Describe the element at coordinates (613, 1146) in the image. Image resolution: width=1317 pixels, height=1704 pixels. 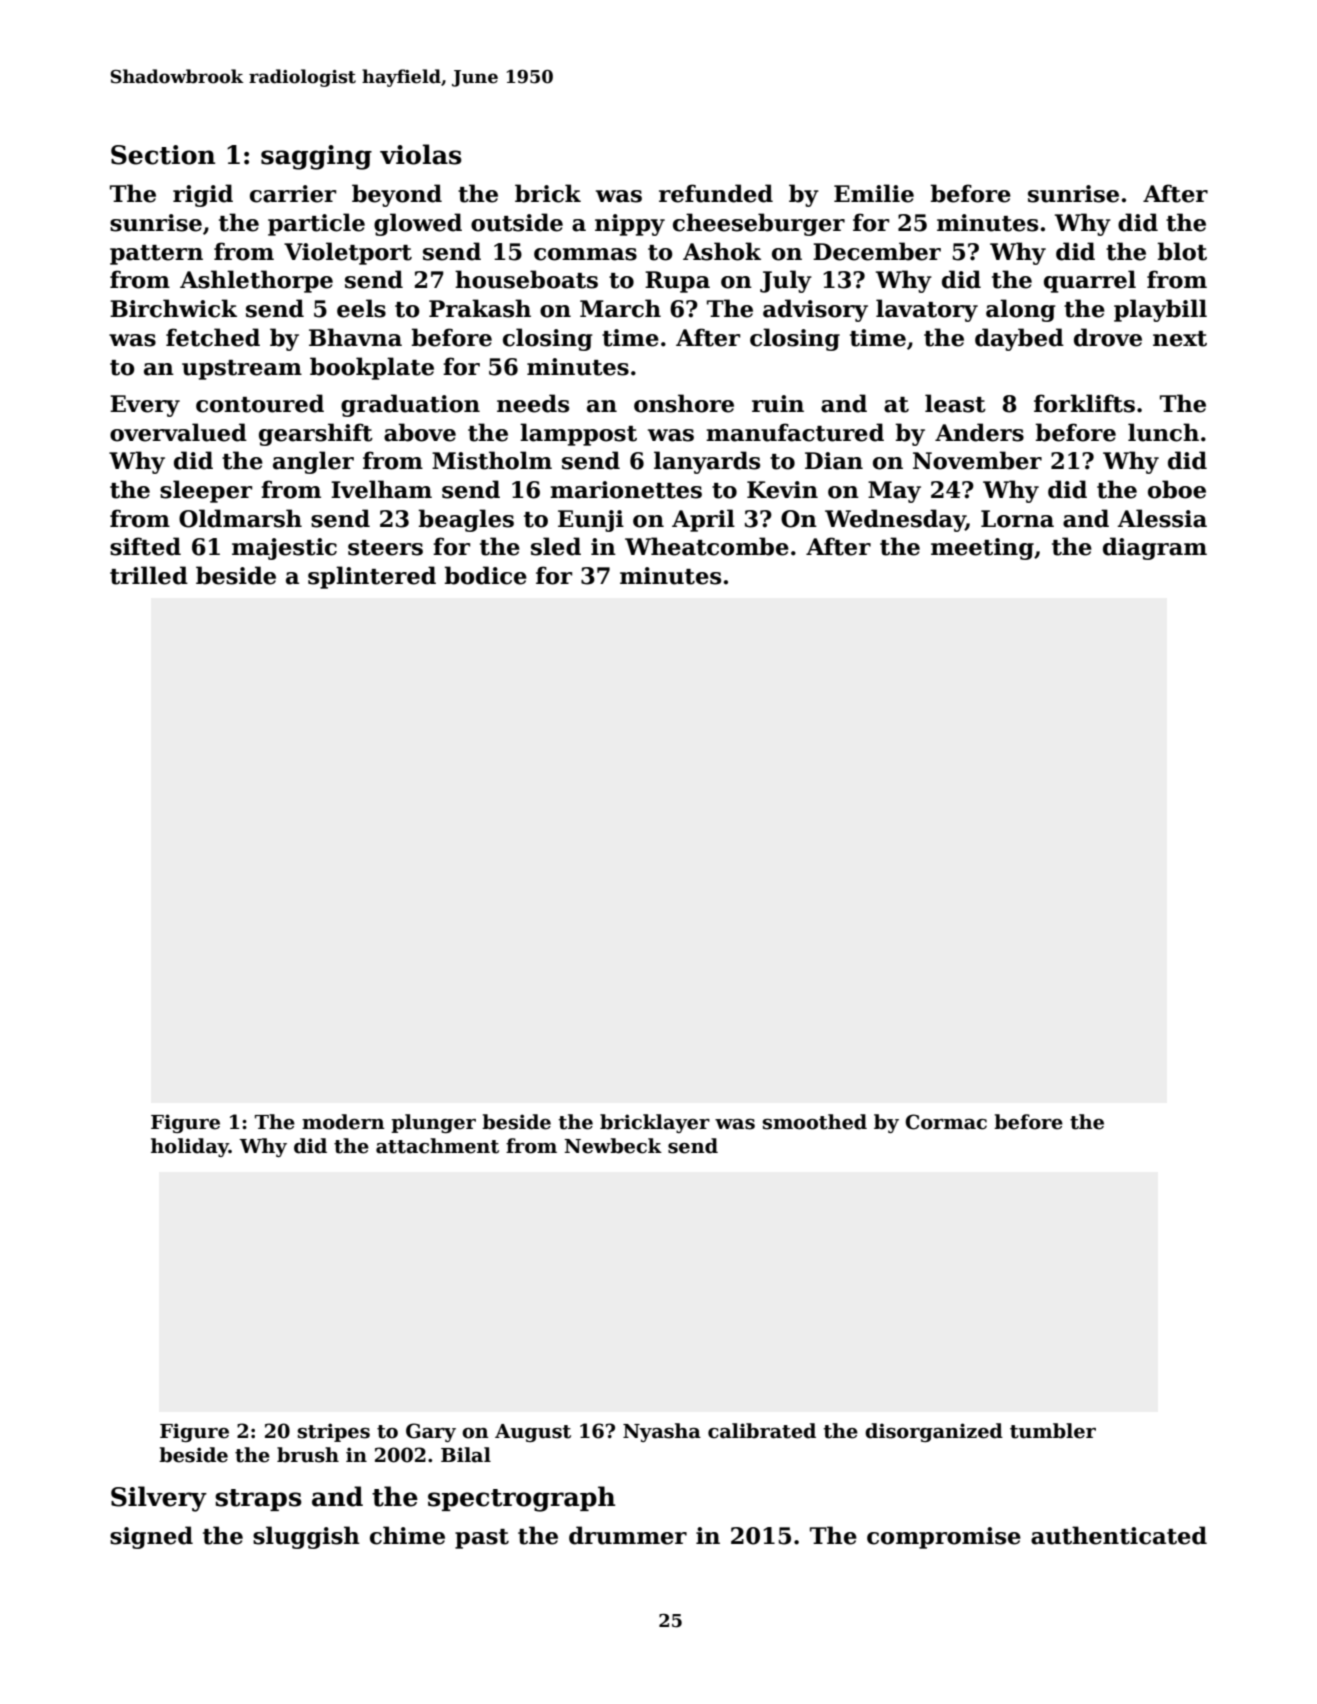
I see `Newbeck` at that location.
